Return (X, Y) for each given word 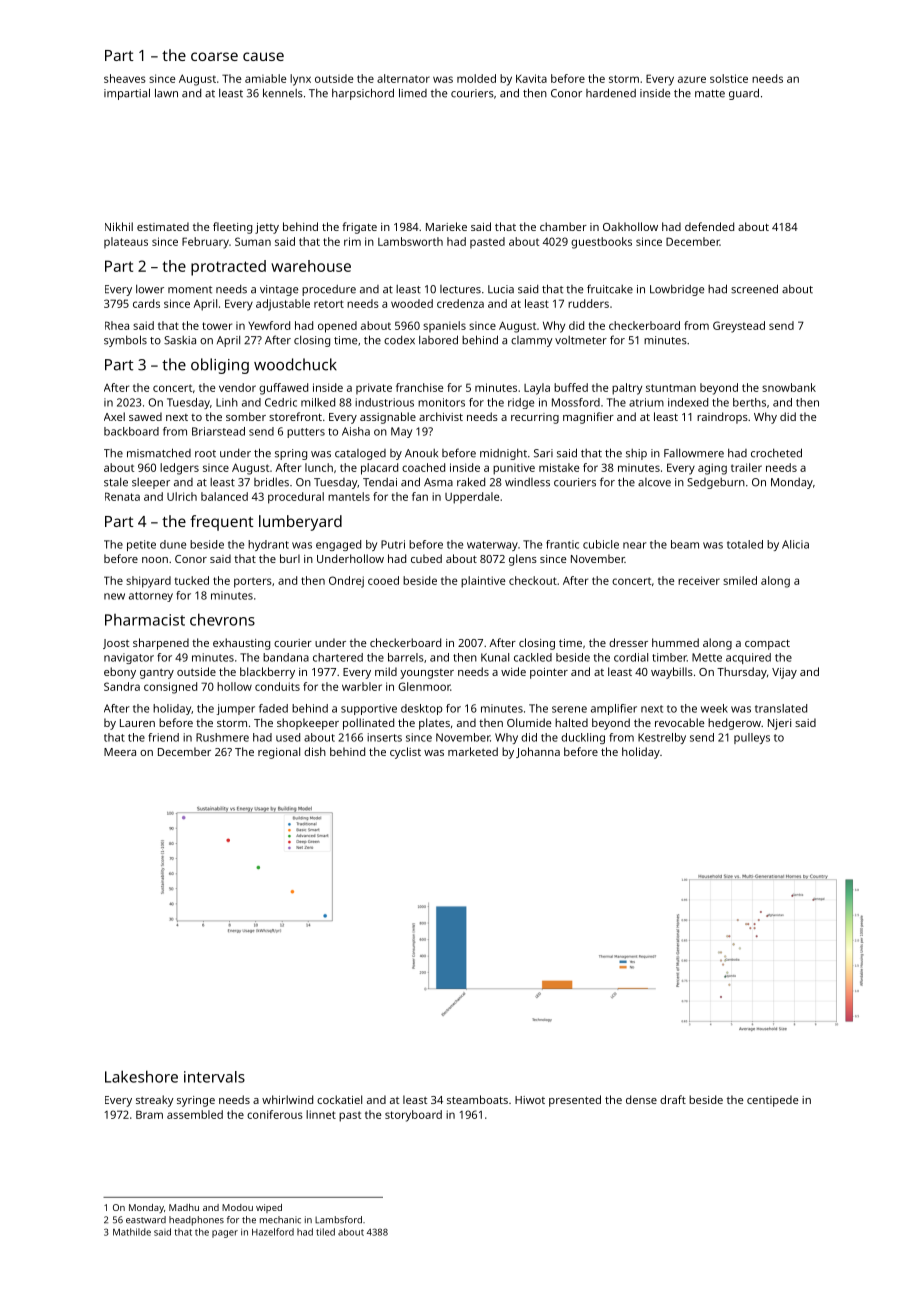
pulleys (752, 738)
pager (225, 1234)
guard (744, 94)
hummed (675, 642)
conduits (277, 686)
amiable (265, 78)
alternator (403, 78)
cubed (426, 558)
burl (290, 558)
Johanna (538, 752)
